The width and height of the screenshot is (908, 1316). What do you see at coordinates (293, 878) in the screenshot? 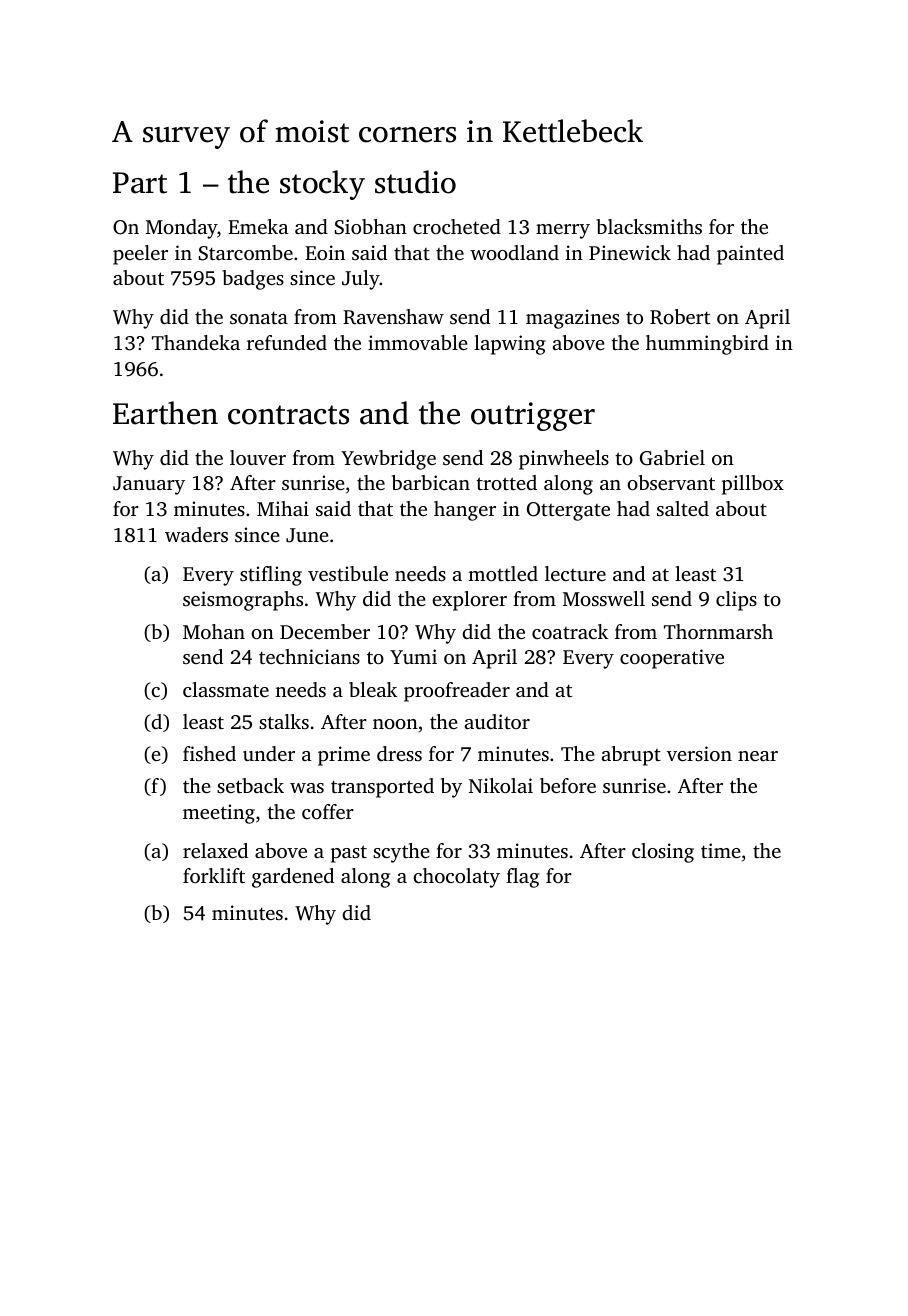
I see `gardened` at bounding box center [293, 878].
